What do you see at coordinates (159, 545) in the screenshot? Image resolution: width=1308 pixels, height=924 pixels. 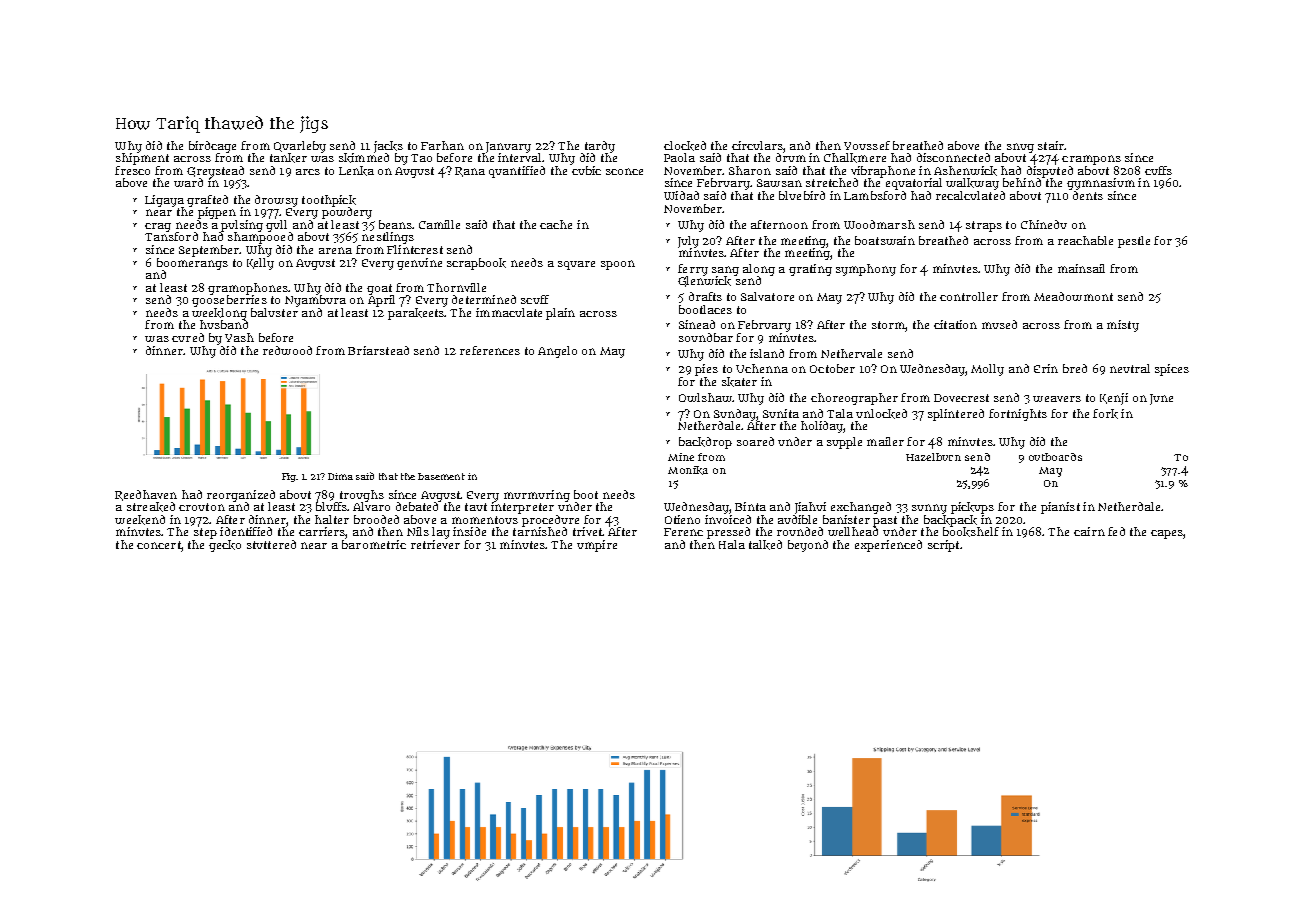 I see `concert` at bounding box center [159, 545].
